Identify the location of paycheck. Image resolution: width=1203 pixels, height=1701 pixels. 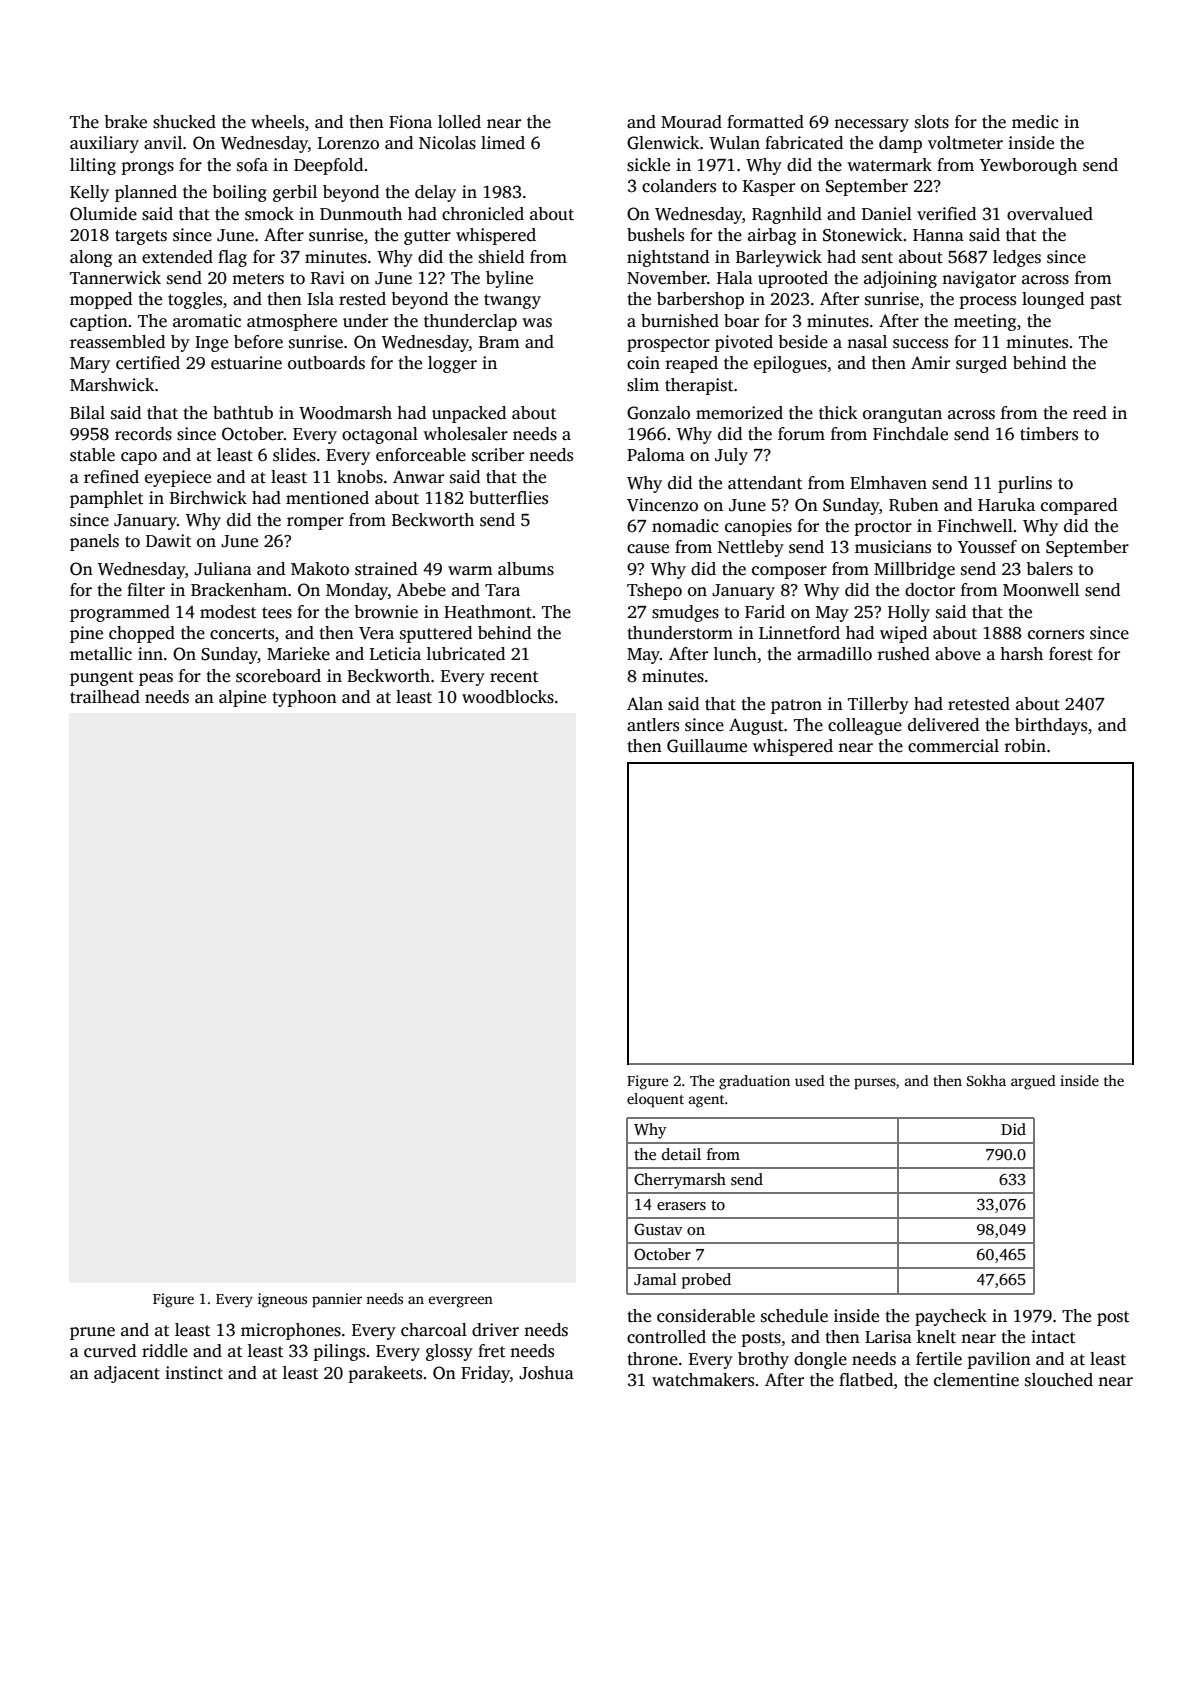
(951, 1317).
